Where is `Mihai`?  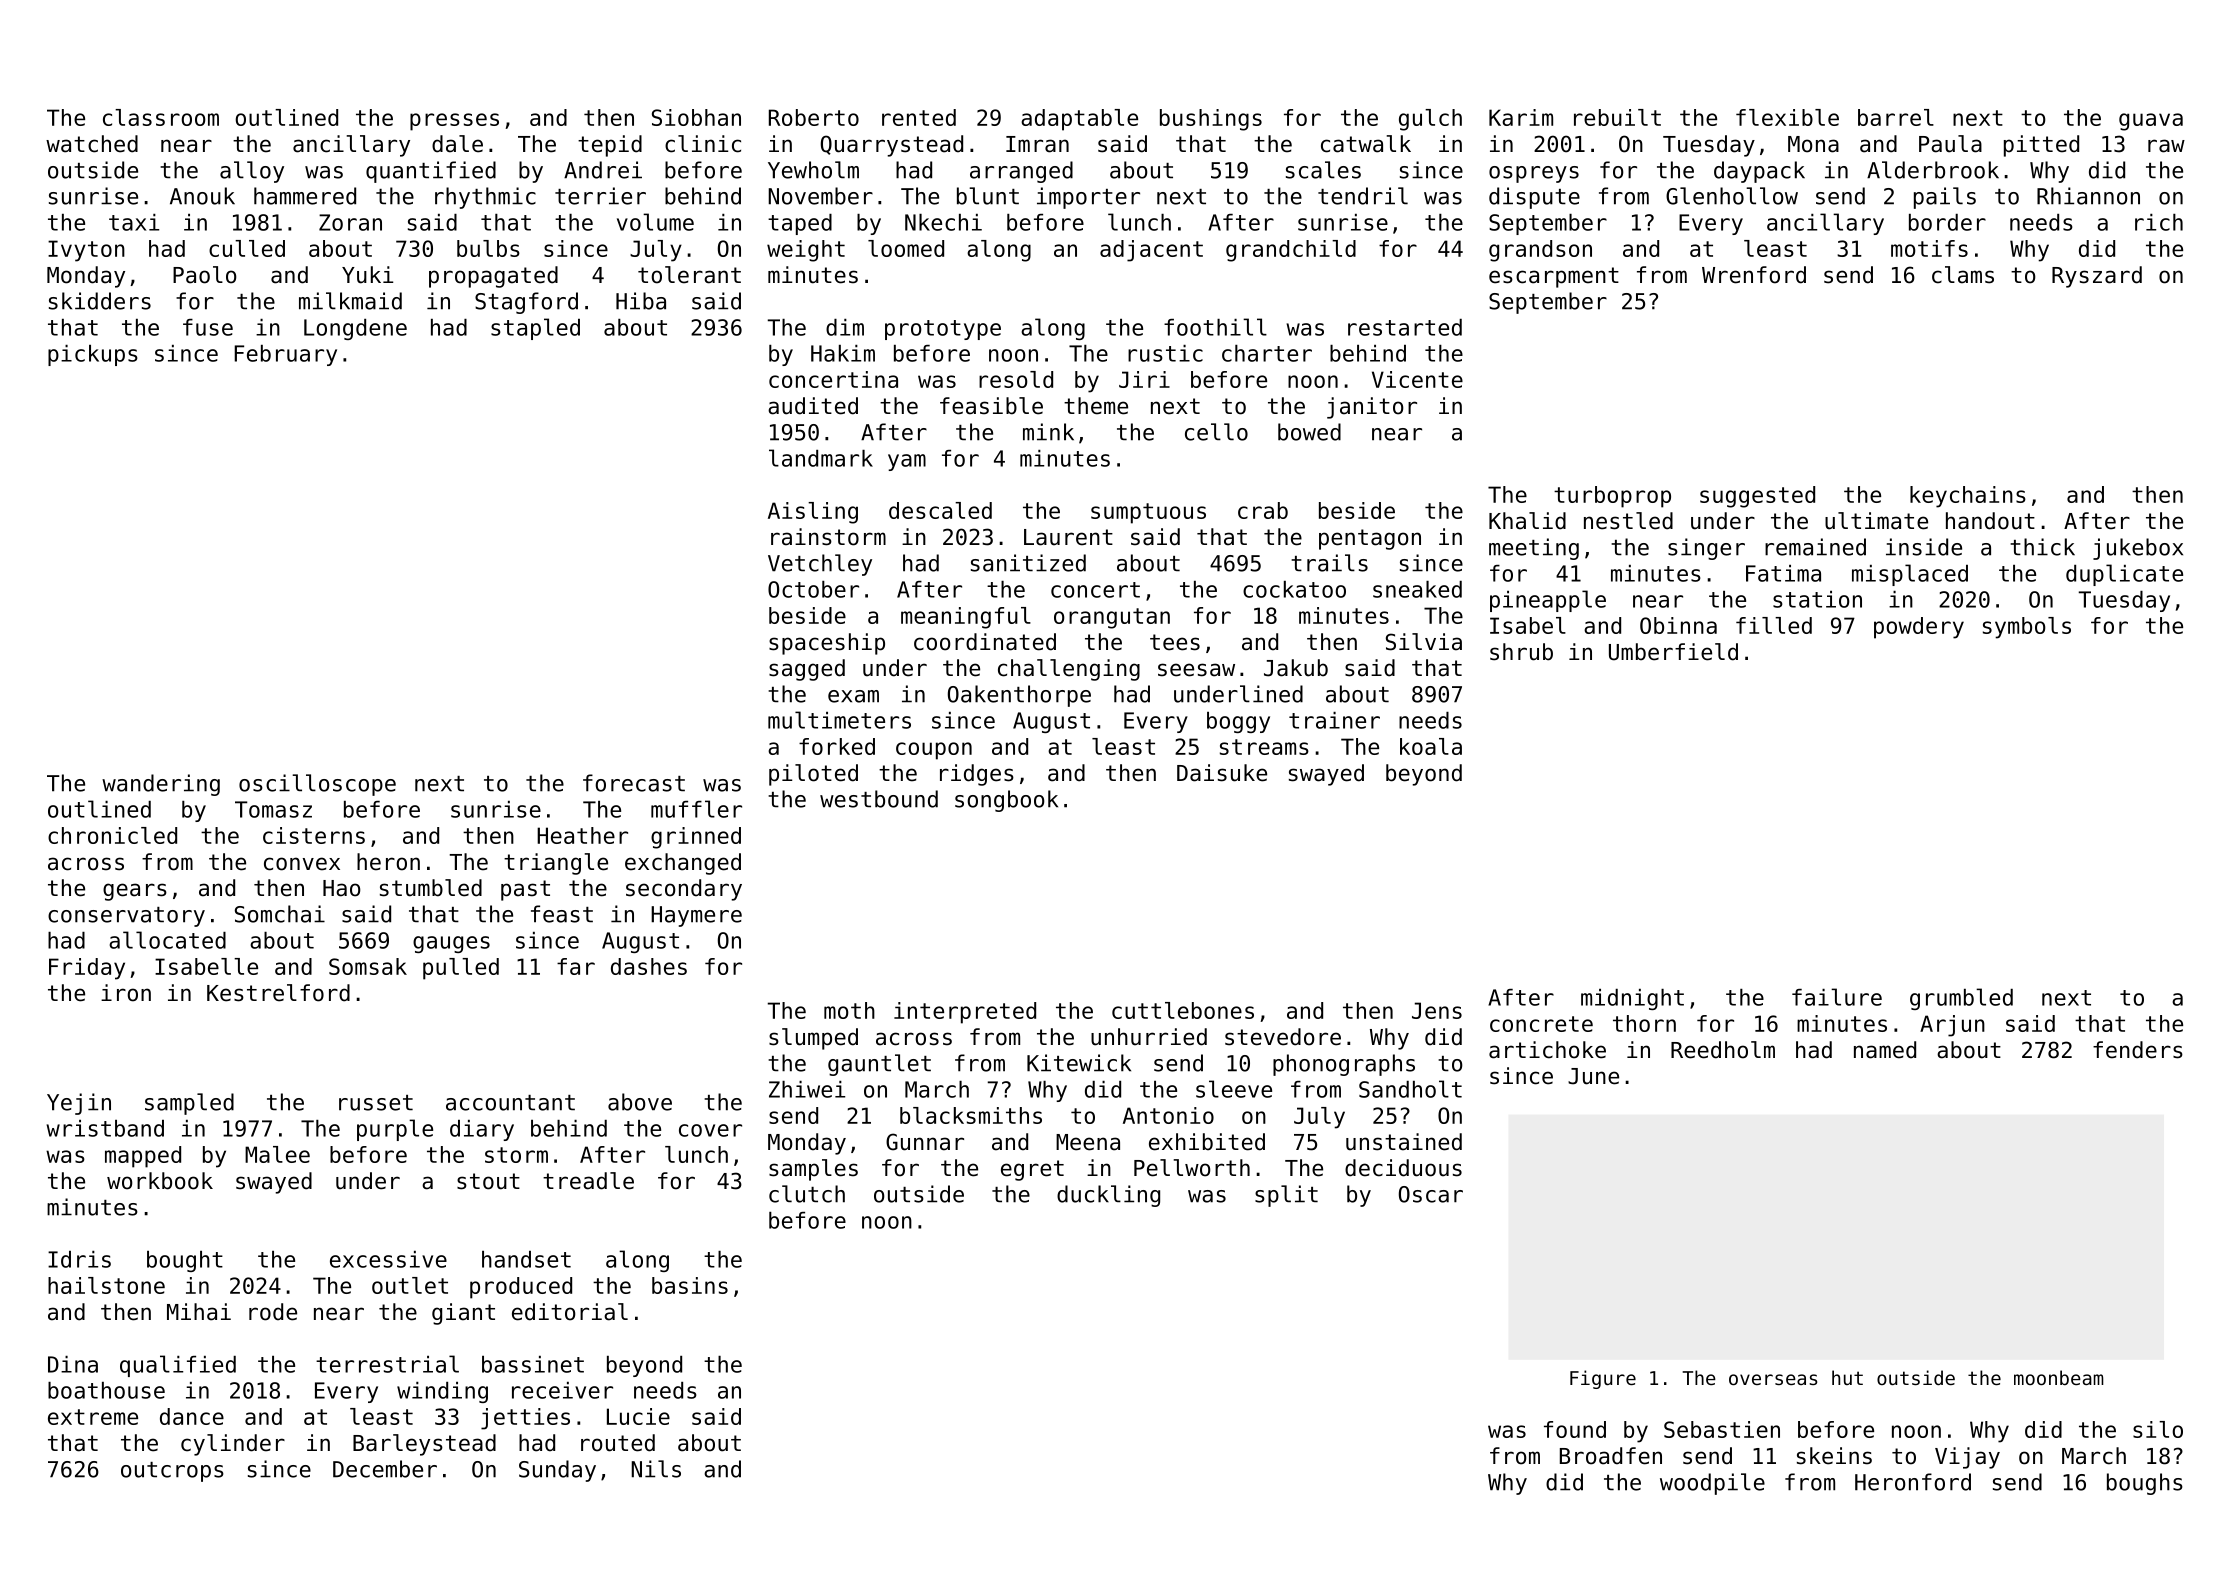
Mihai is located at coordinates (199, 1312).
